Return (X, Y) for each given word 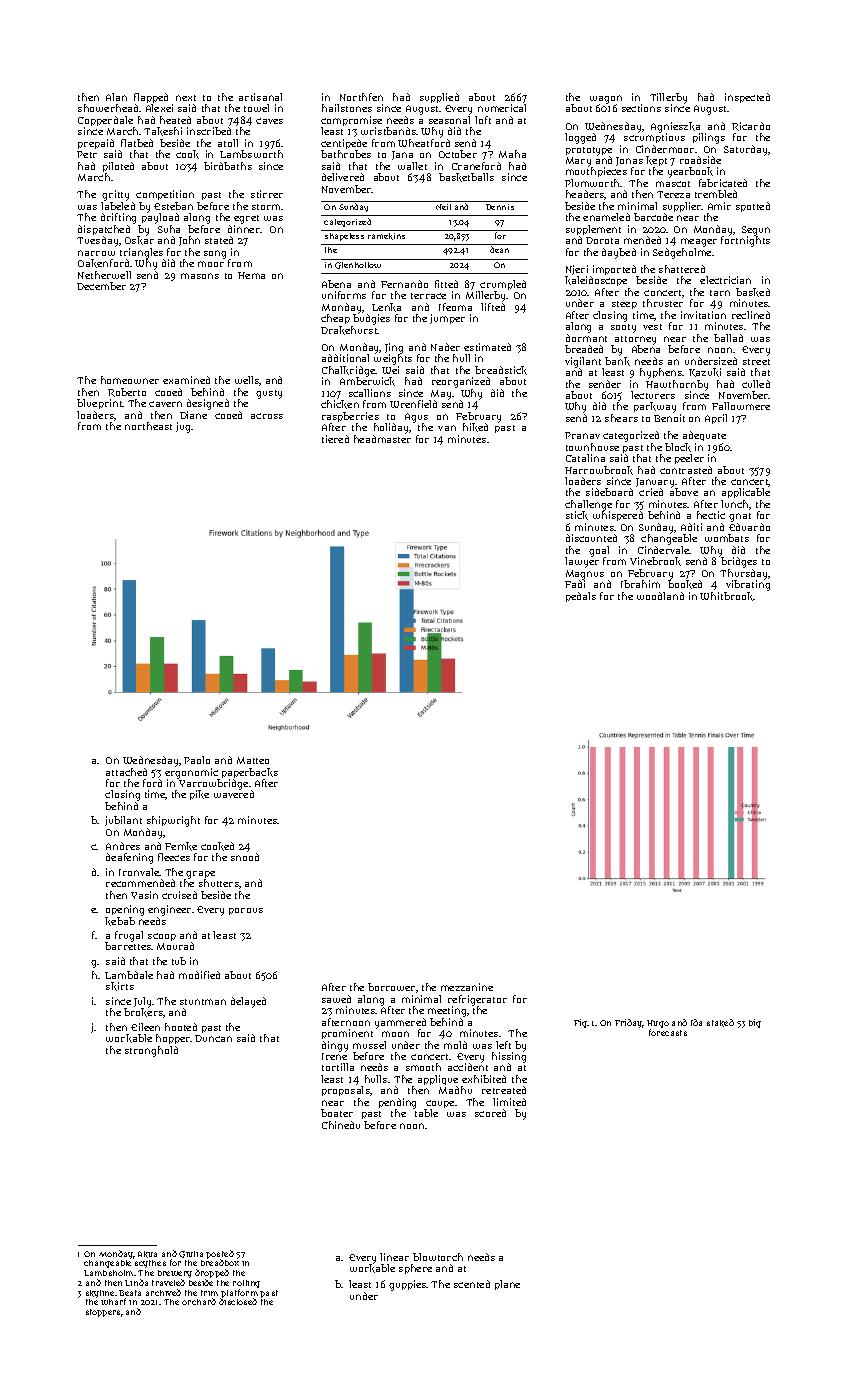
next (186, 98)
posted (220, 1255)
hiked (475, 427)
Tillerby (668, 99)
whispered (618, 516)
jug (183, 427)
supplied (439, 98)
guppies (408, 1285)
